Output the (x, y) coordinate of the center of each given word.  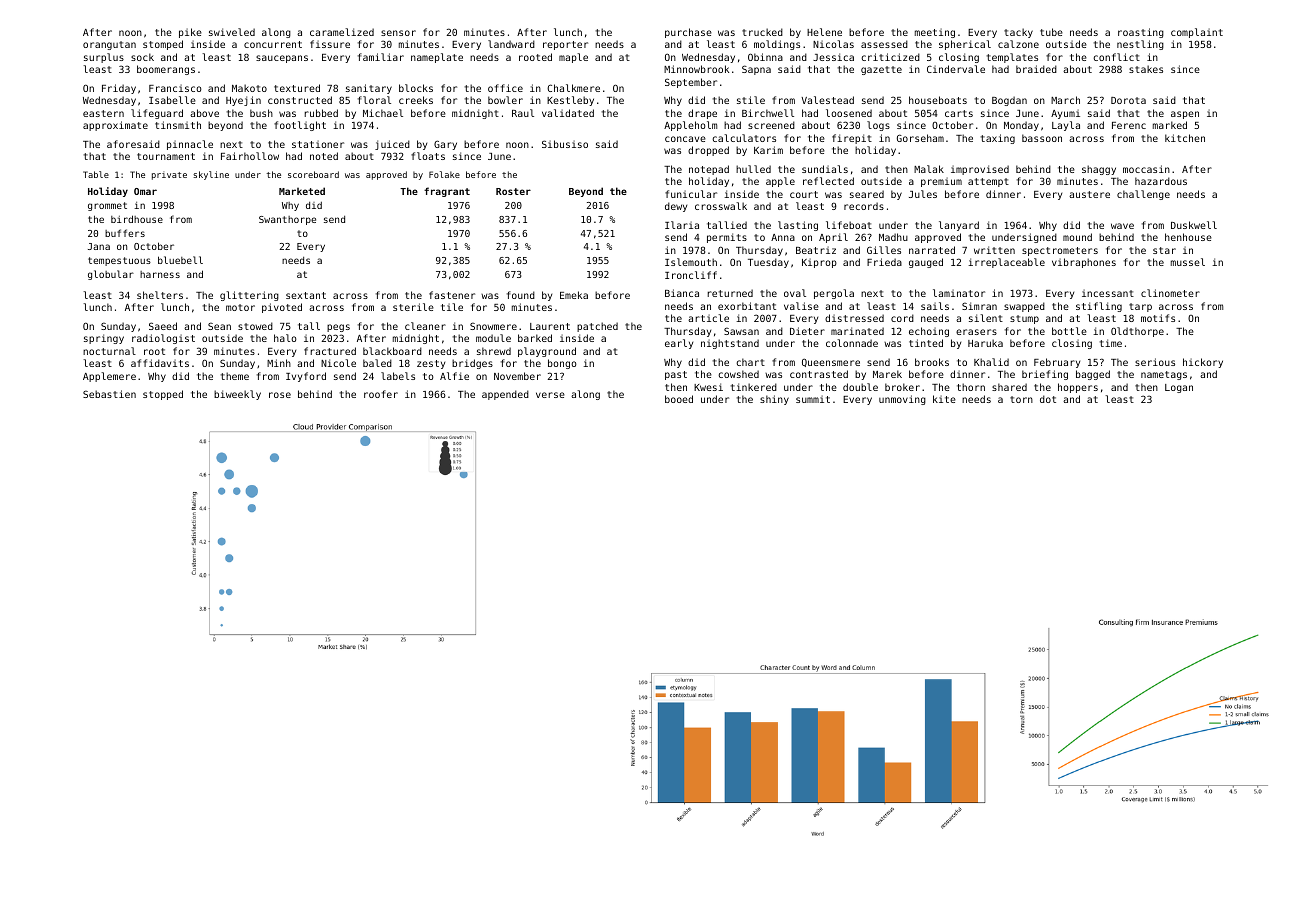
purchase (688, 33)
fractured (330, 351)
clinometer (1170, 293)
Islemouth (691, 262)
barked (535, 338)
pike (190, 33)
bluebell (180, 260)
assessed (884, 44)
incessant (1108, 293)
